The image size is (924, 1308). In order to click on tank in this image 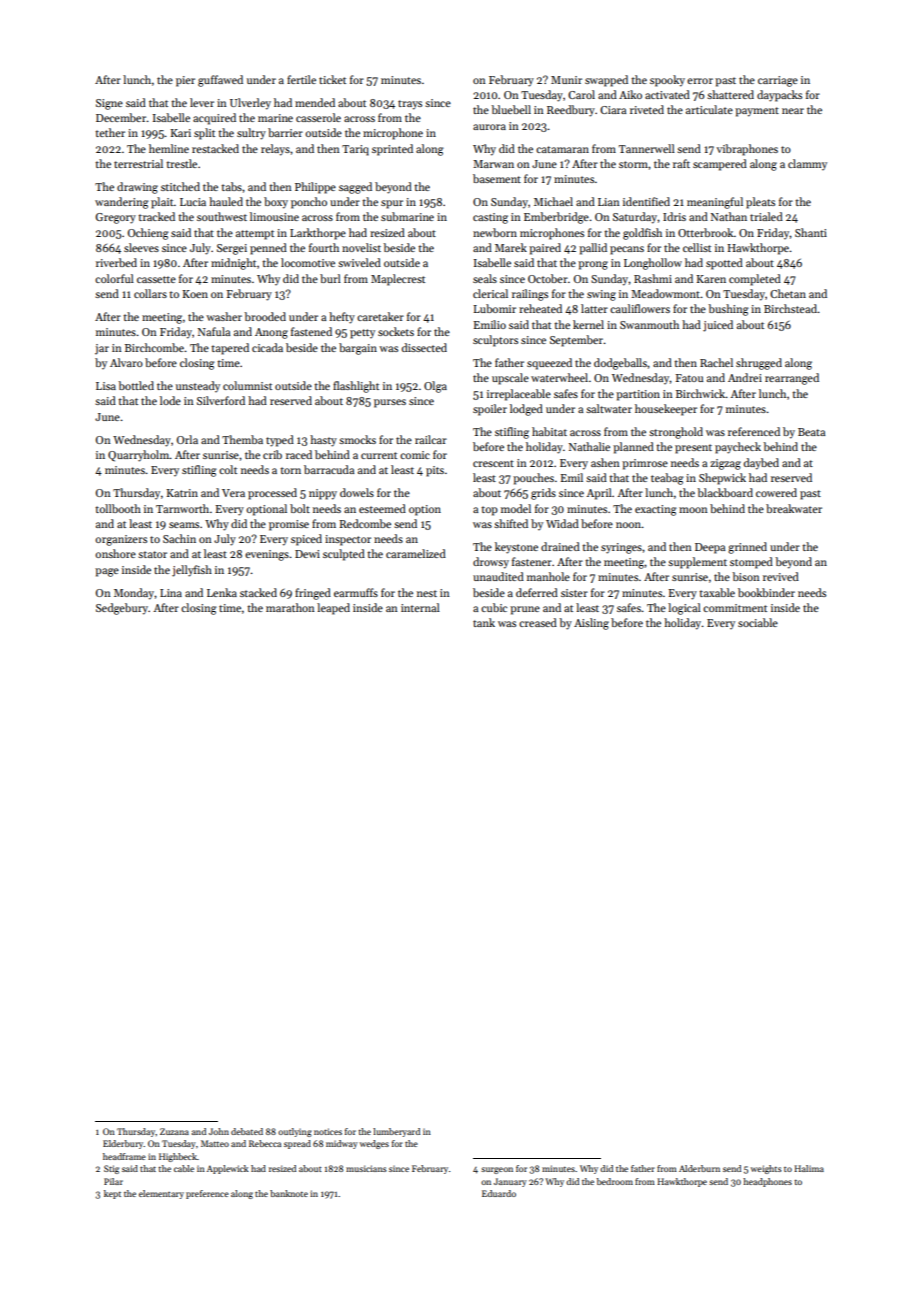, I will do `click(484, 622)`.
